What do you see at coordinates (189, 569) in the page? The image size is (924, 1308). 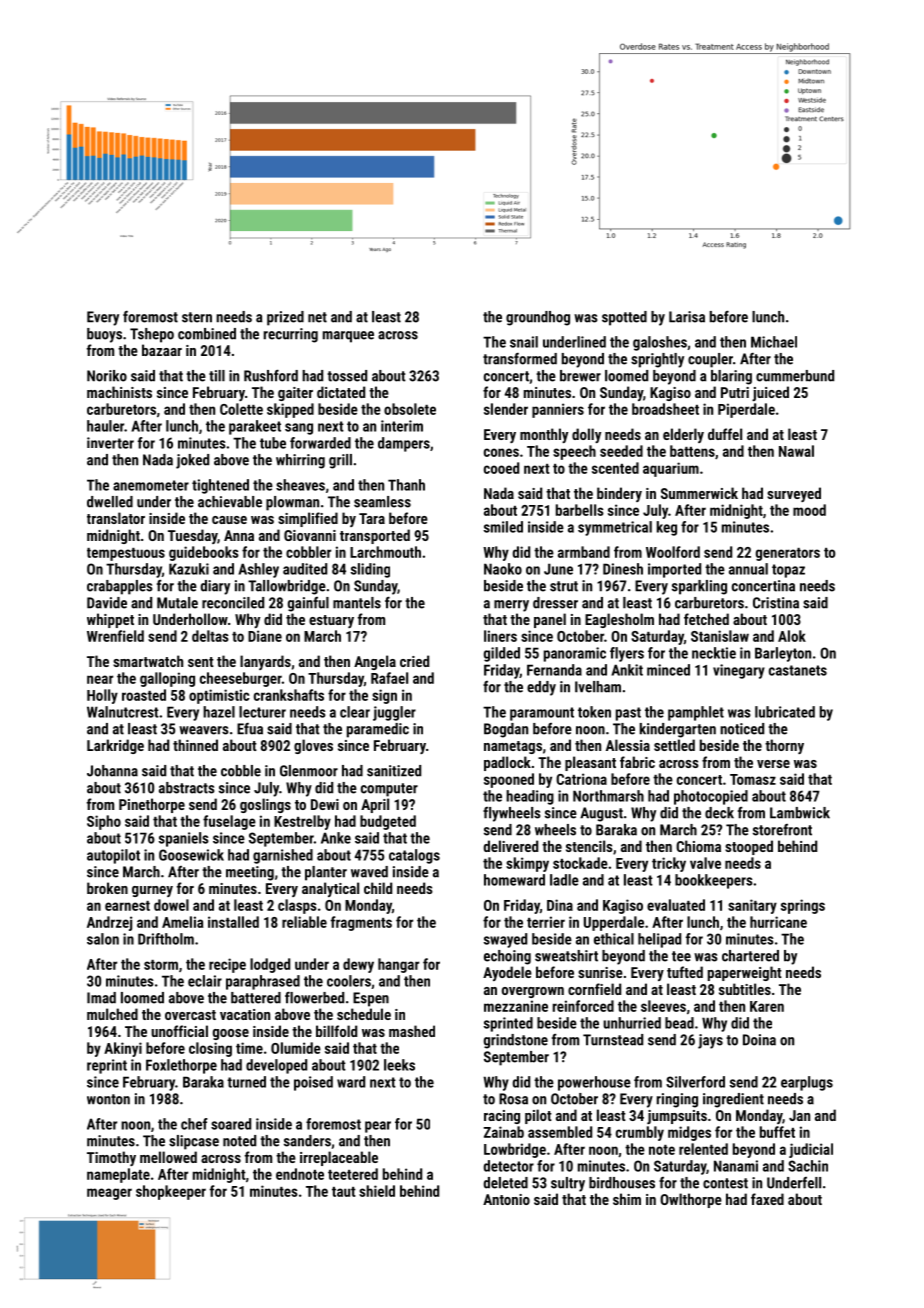 I see `Kazuki` at bounding box center [189, 569].
